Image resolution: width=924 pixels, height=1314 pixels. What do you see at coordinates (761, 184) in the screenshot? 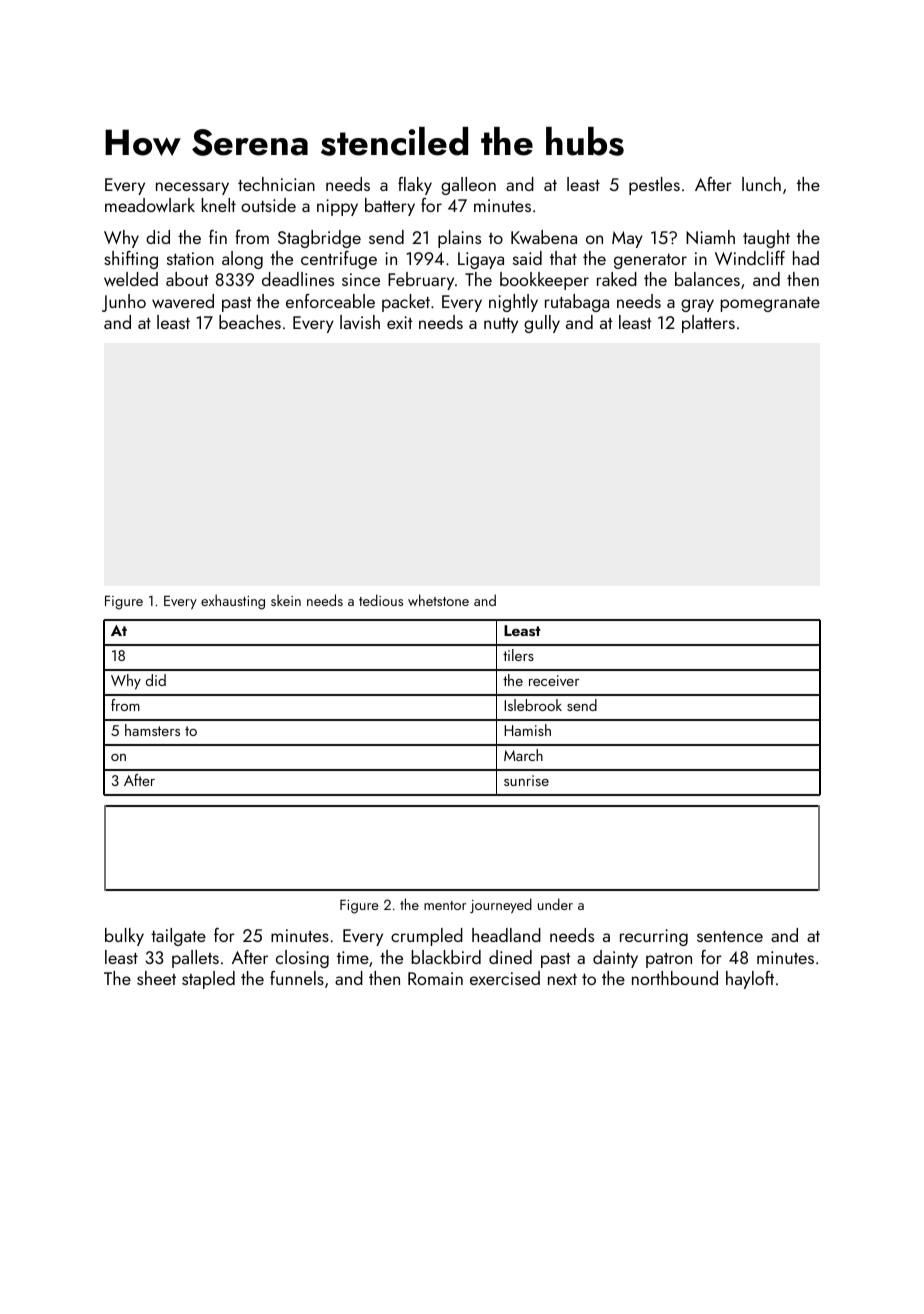
I see `lunch` at bounding box center [761, 184].
